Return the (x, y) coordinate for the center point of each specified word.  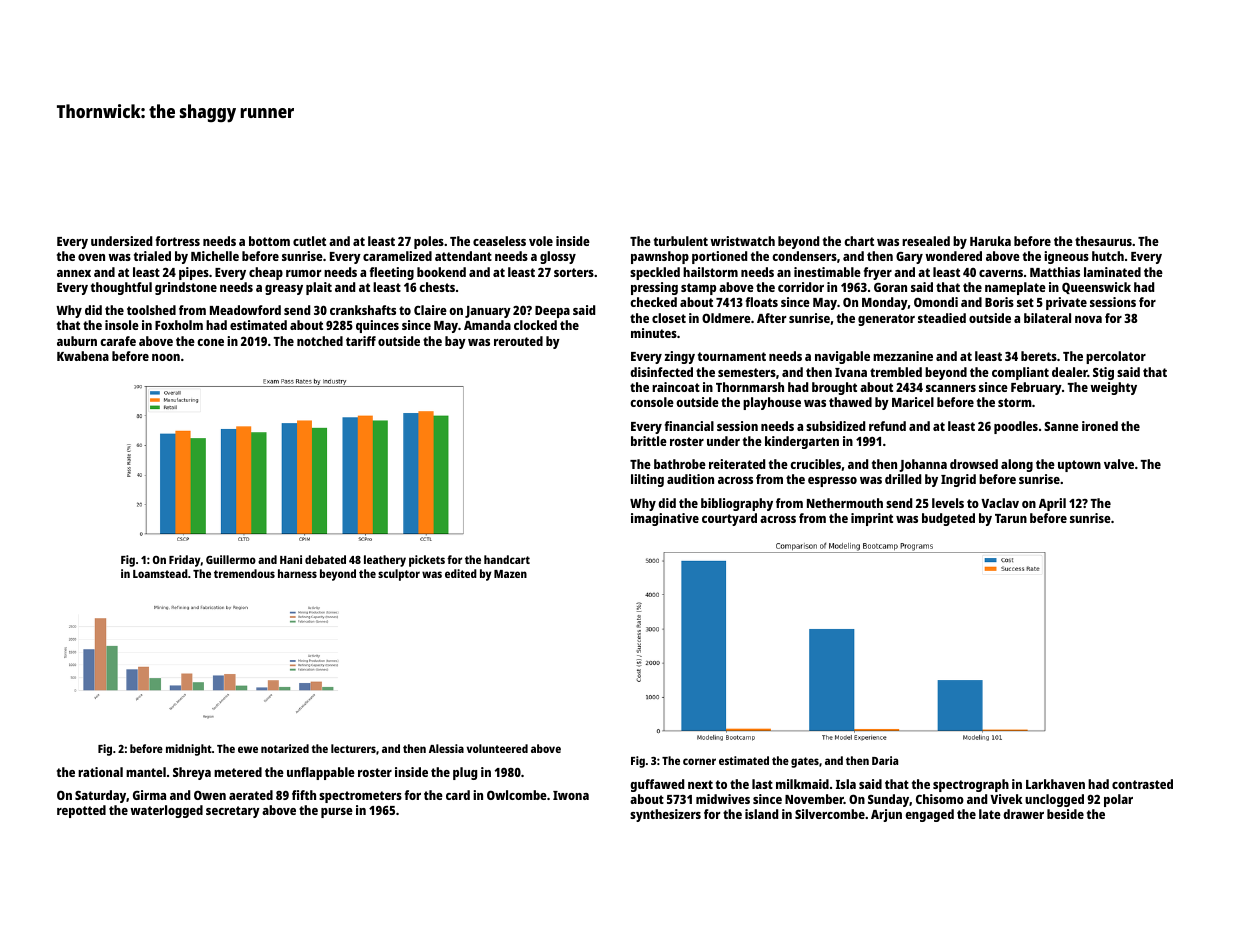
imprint (872, 519)
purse (337, 813)
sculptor (399, 575)
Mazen (510, 574)
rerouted (518, 341)
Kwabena (83, 356)
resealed (926, 241)
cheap (266, 273)
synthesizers (665, 815)
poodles (1016, 427)
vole (541, 241)
